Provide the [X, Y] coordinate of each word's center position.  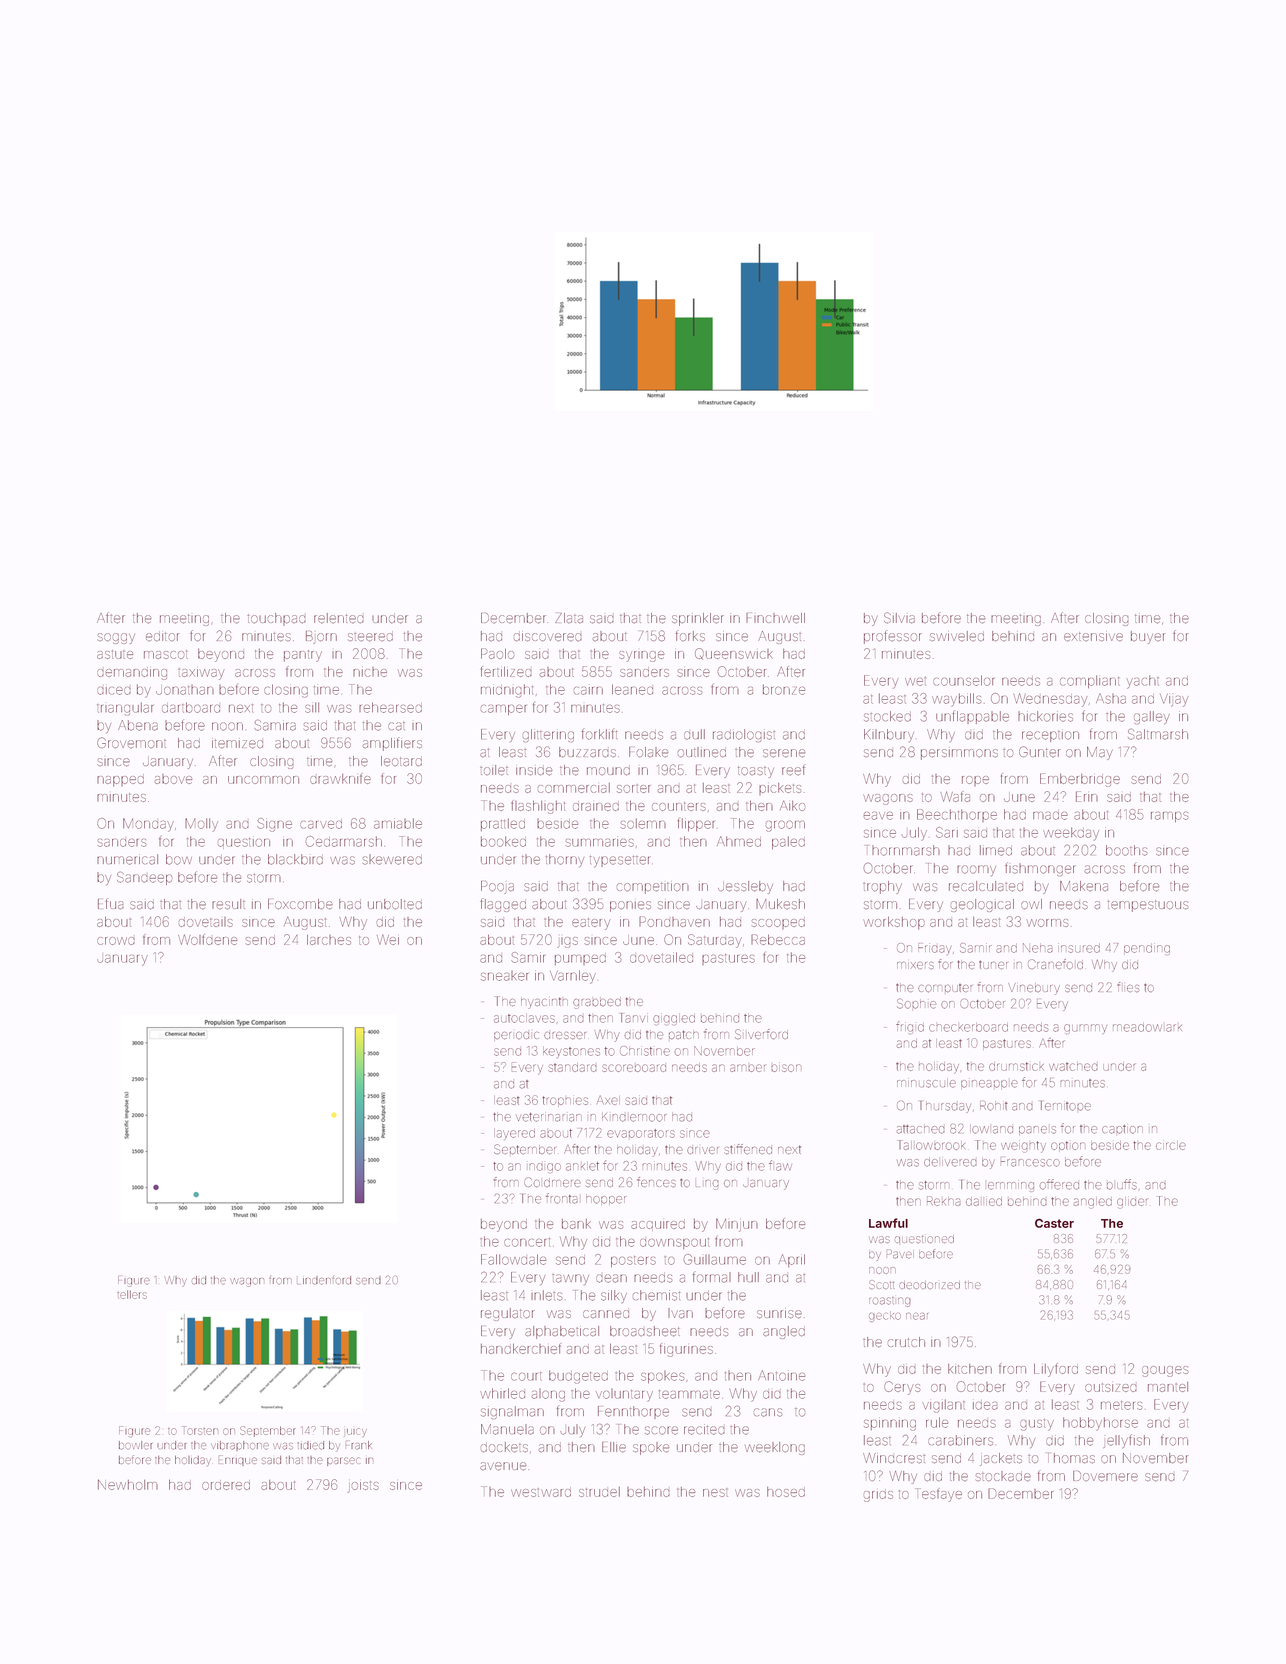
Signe [274, 825]
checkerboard [968, 1027]
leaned [632, 689]
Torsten [200, 1430]
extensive [1093, 637]
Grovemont [131, 743]
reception [1050, 735]
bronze [784, 689]
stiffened [748, 1149]
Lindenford [324, 1280]
